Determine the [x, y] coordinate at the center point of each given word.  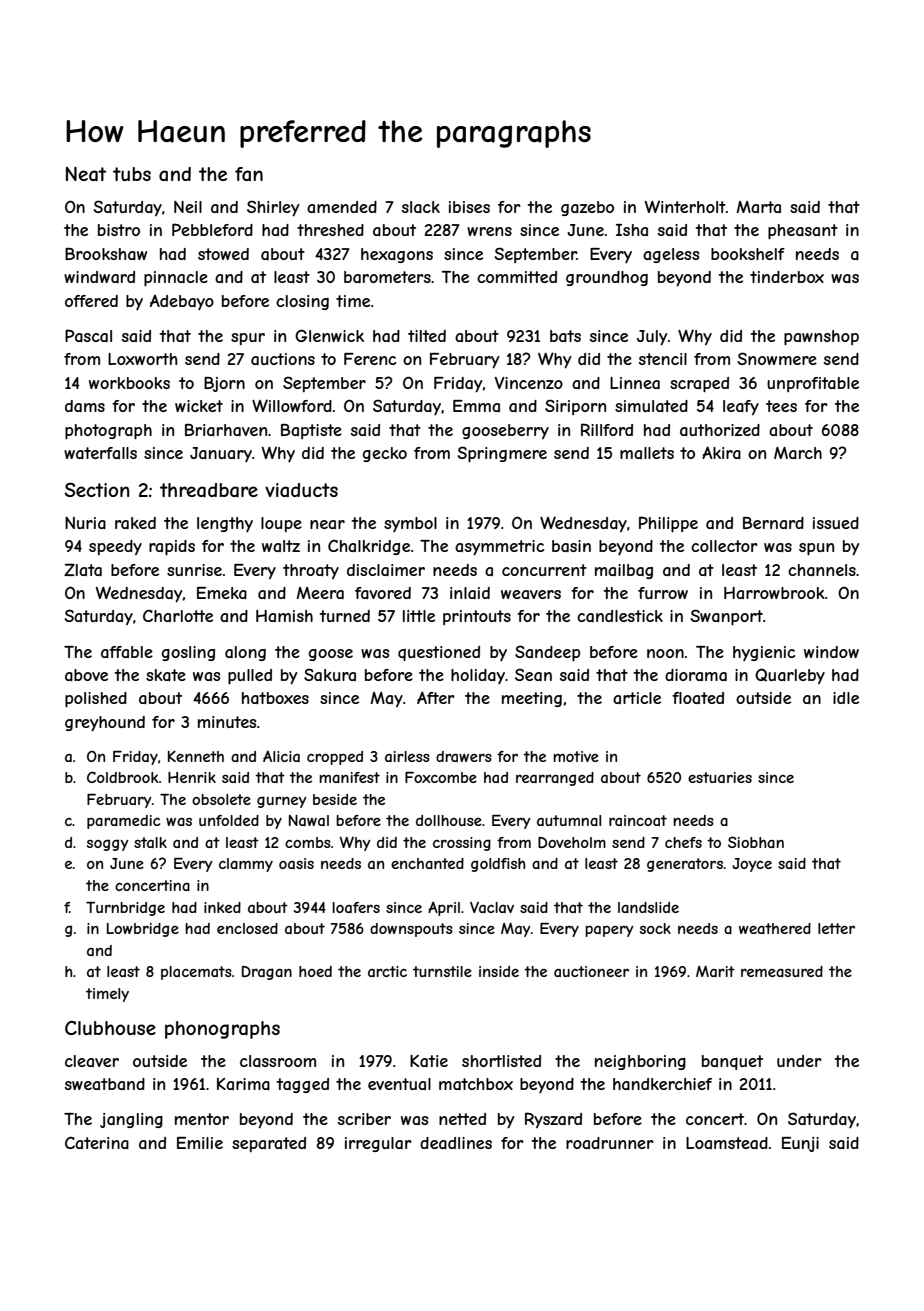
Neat [86, 174]
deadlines [456, 1143]
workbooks [129, 383]
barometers [387, 277]
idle [846, 698]
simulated [651, 406]
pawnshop [821, 337]
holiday [478, 676]
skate [166, 675]
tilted [427, 336]
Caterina [97, 1143]
